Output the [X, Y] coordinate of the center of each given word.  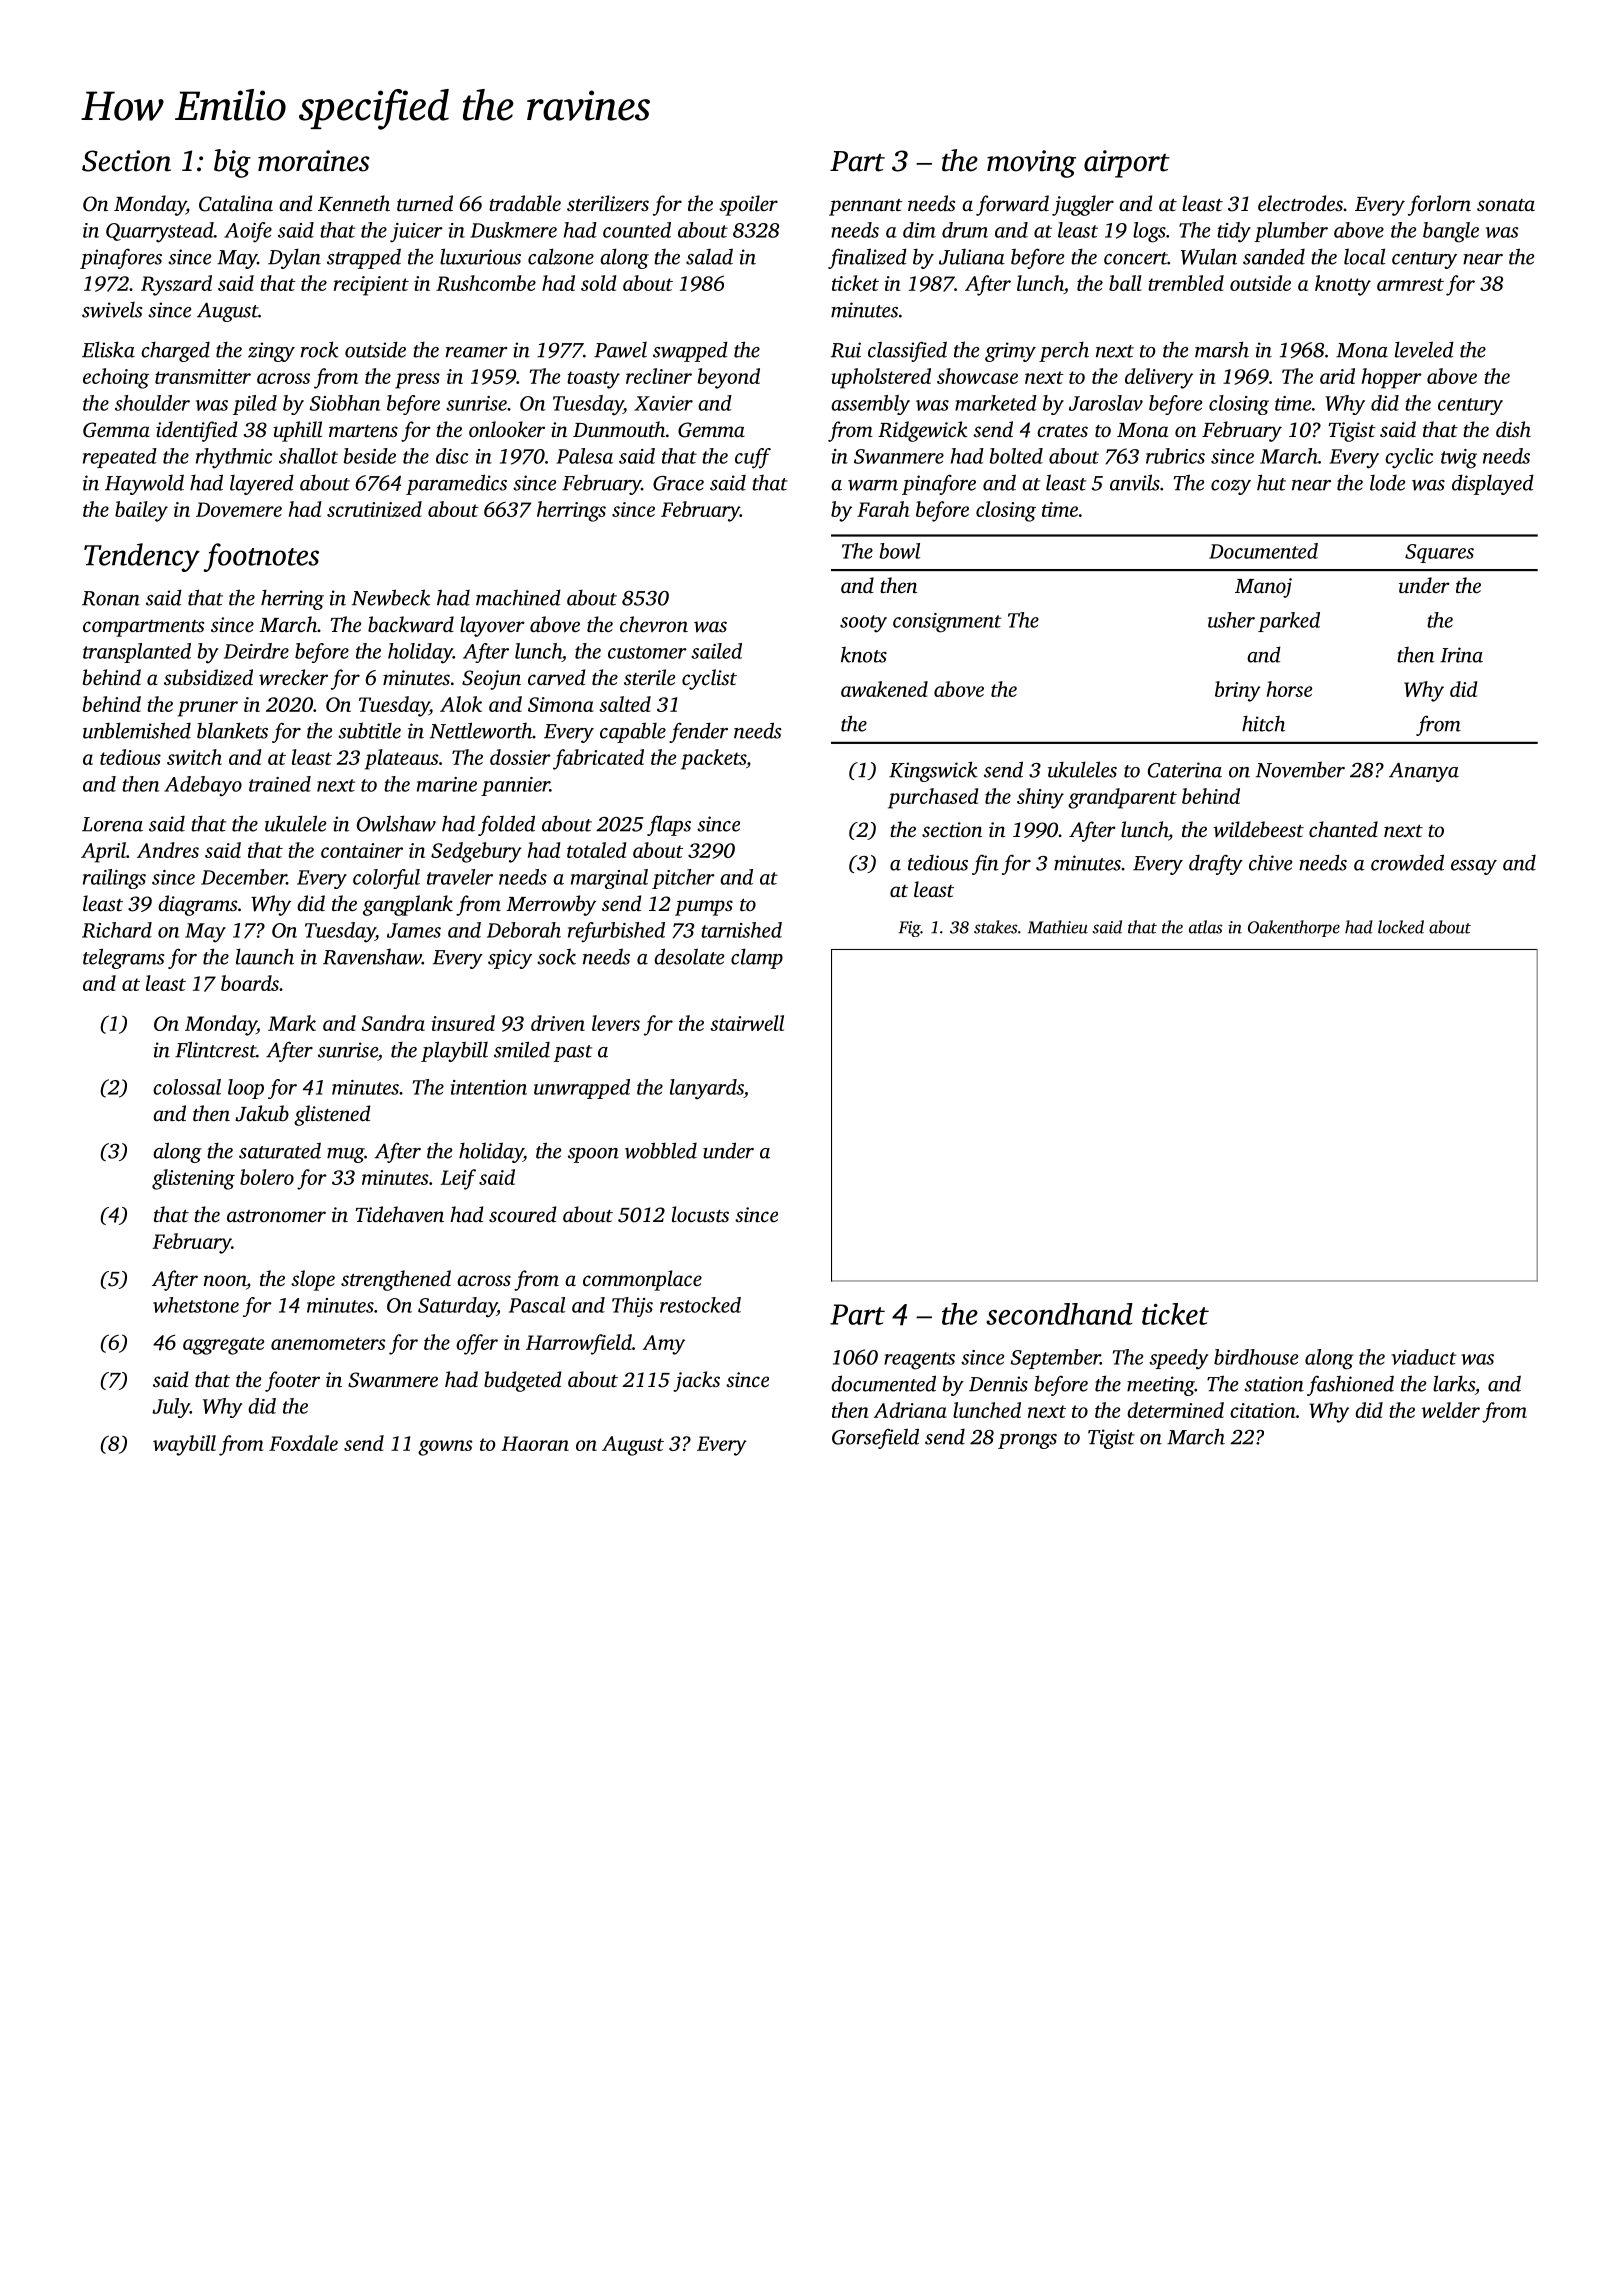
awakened [884, 689]
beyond [728, 378]
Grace [678, 483]
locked [1401, 927]
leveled [1424, 349]
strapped [364, 258]
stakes [995, 927]
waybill [184, 1445]
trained [280, 784]
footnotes [261, 557]
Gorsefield [875, 1438]
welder [1450, 1410]
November [1300, 770]
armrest [1410, 284]
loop [246, 1089]
